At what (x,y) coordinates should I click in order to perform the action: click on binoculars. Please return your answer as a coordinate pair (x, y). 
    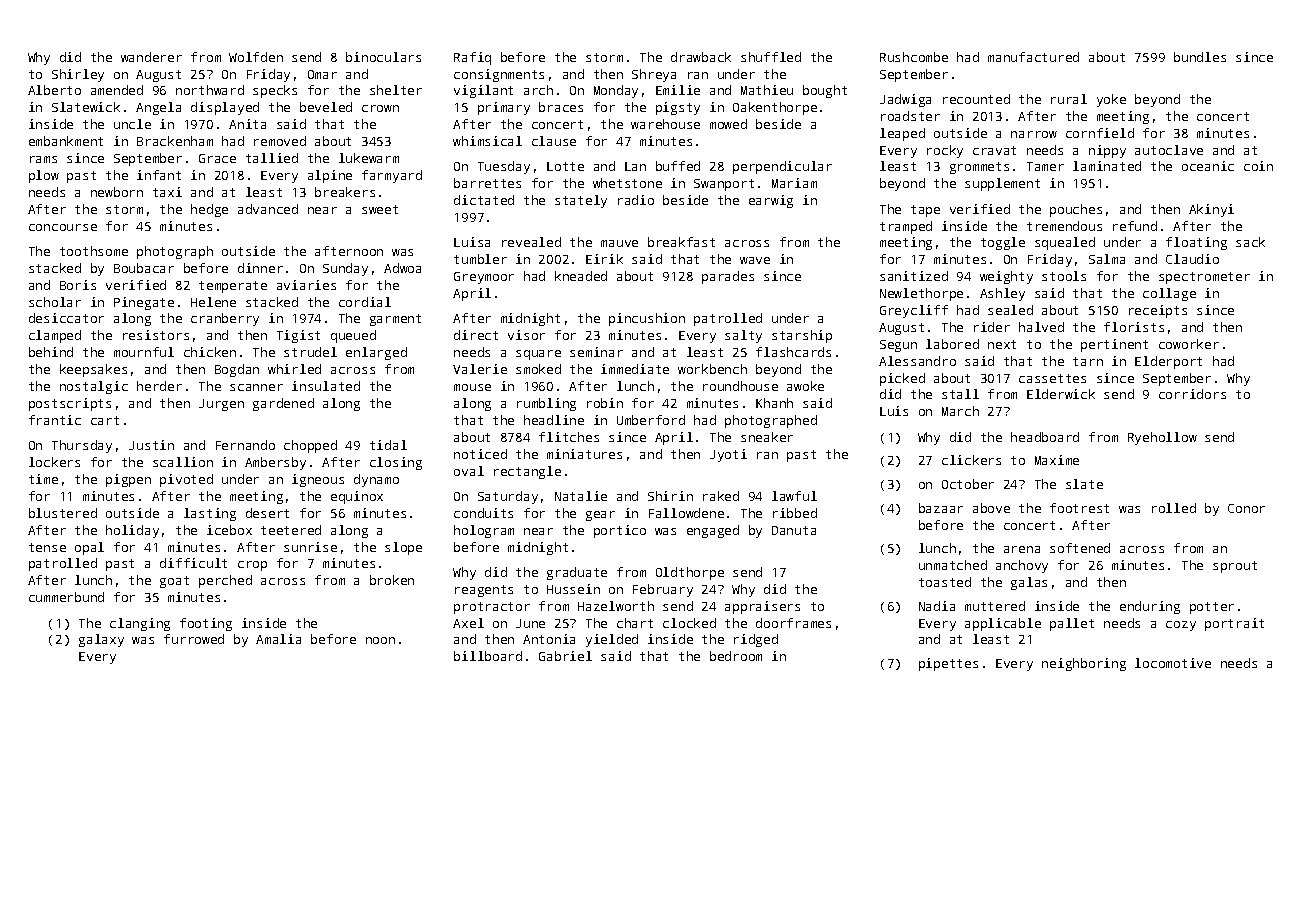
    Looking at the image, I should click on (383, 57).
